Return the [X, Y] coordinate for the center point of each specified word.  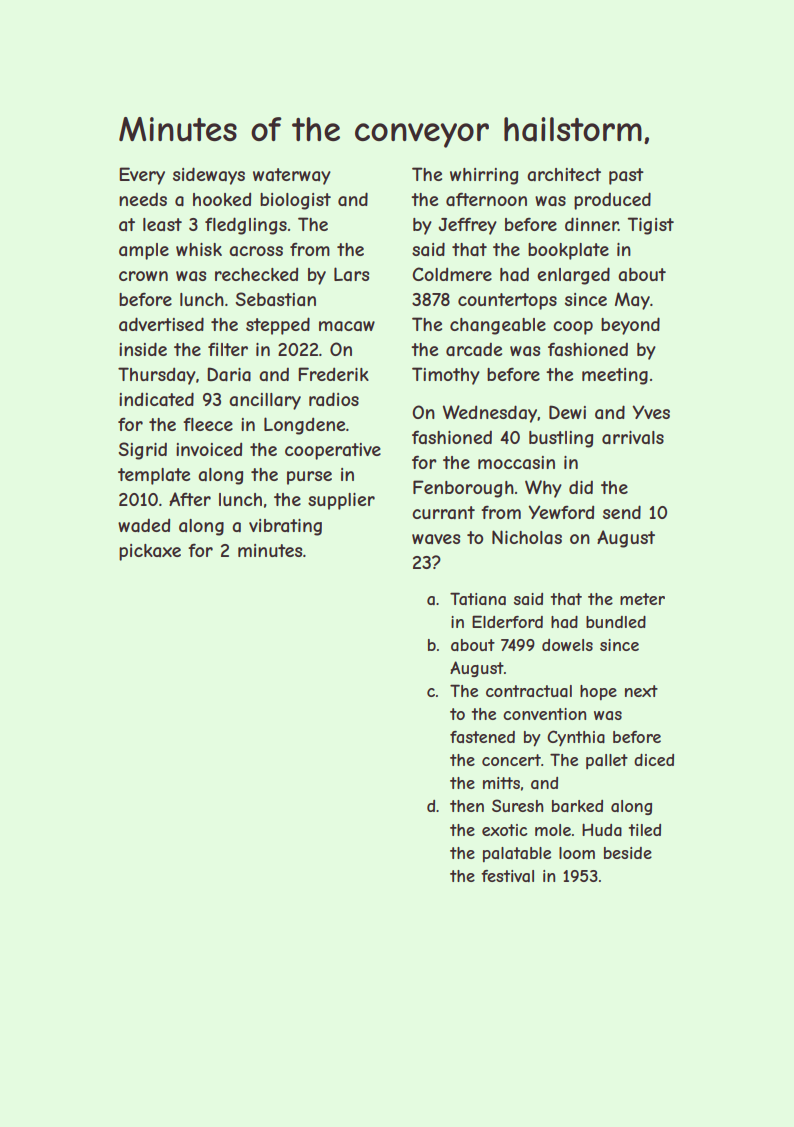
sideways [209, 176]
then [467, 806]
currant [443, 512]
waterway [292, 176]
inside [143, 349]
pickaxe [150, 552]
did [581, 487]
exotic [505, 830]
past [626, 176]
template [154, 476]
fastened [482, 737]
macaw [347, 326]
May [632, 301]
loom [577, 853]
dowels [567, 645]
